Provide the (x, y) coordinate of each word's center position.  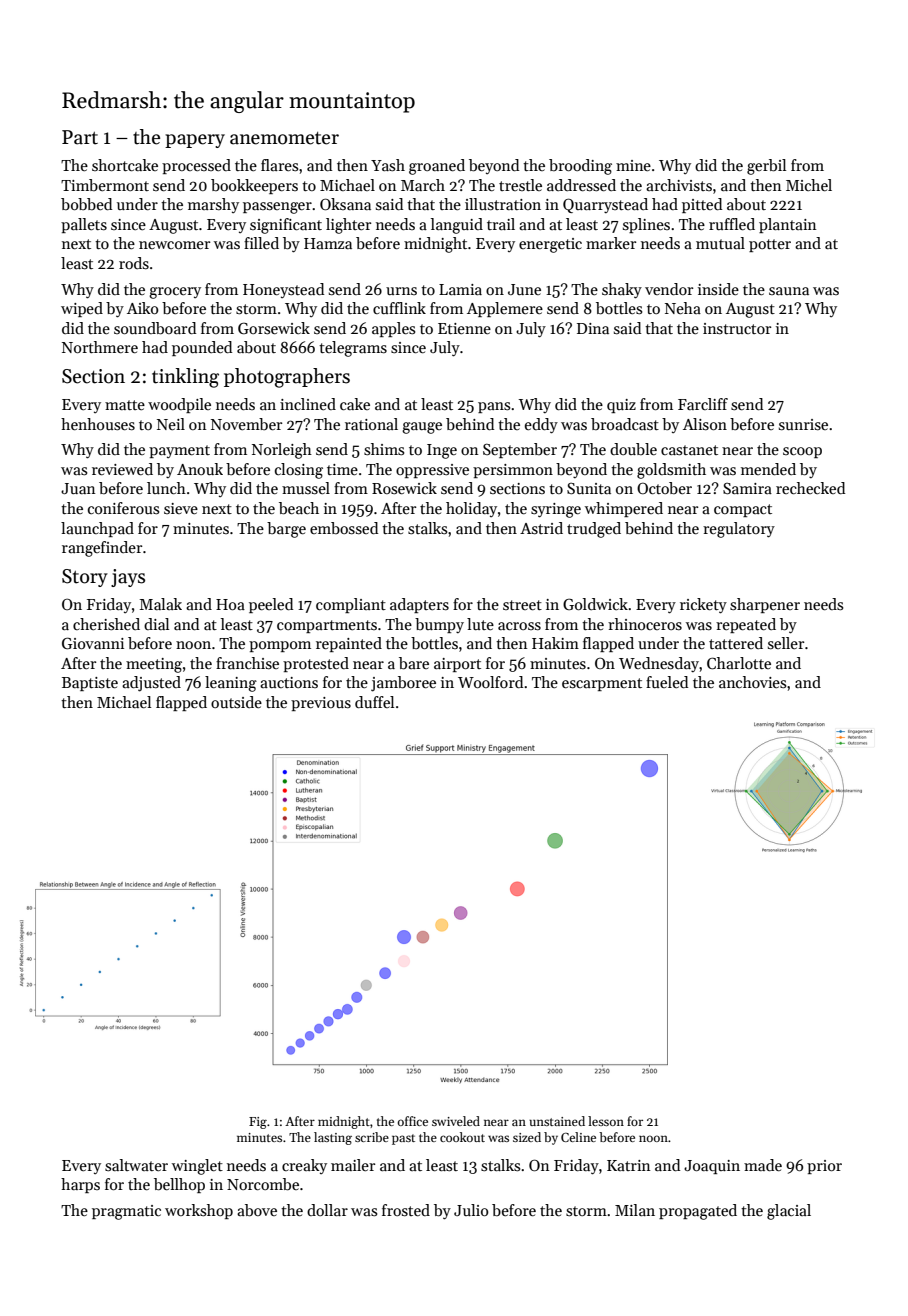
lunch (166, 488)
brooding (580, 167)
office (413, 1121)
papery (195, 141)
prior (824, 1167)
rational (371, 424)
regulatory (739, 530)
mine (633, 165)
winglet (197, 1167)
